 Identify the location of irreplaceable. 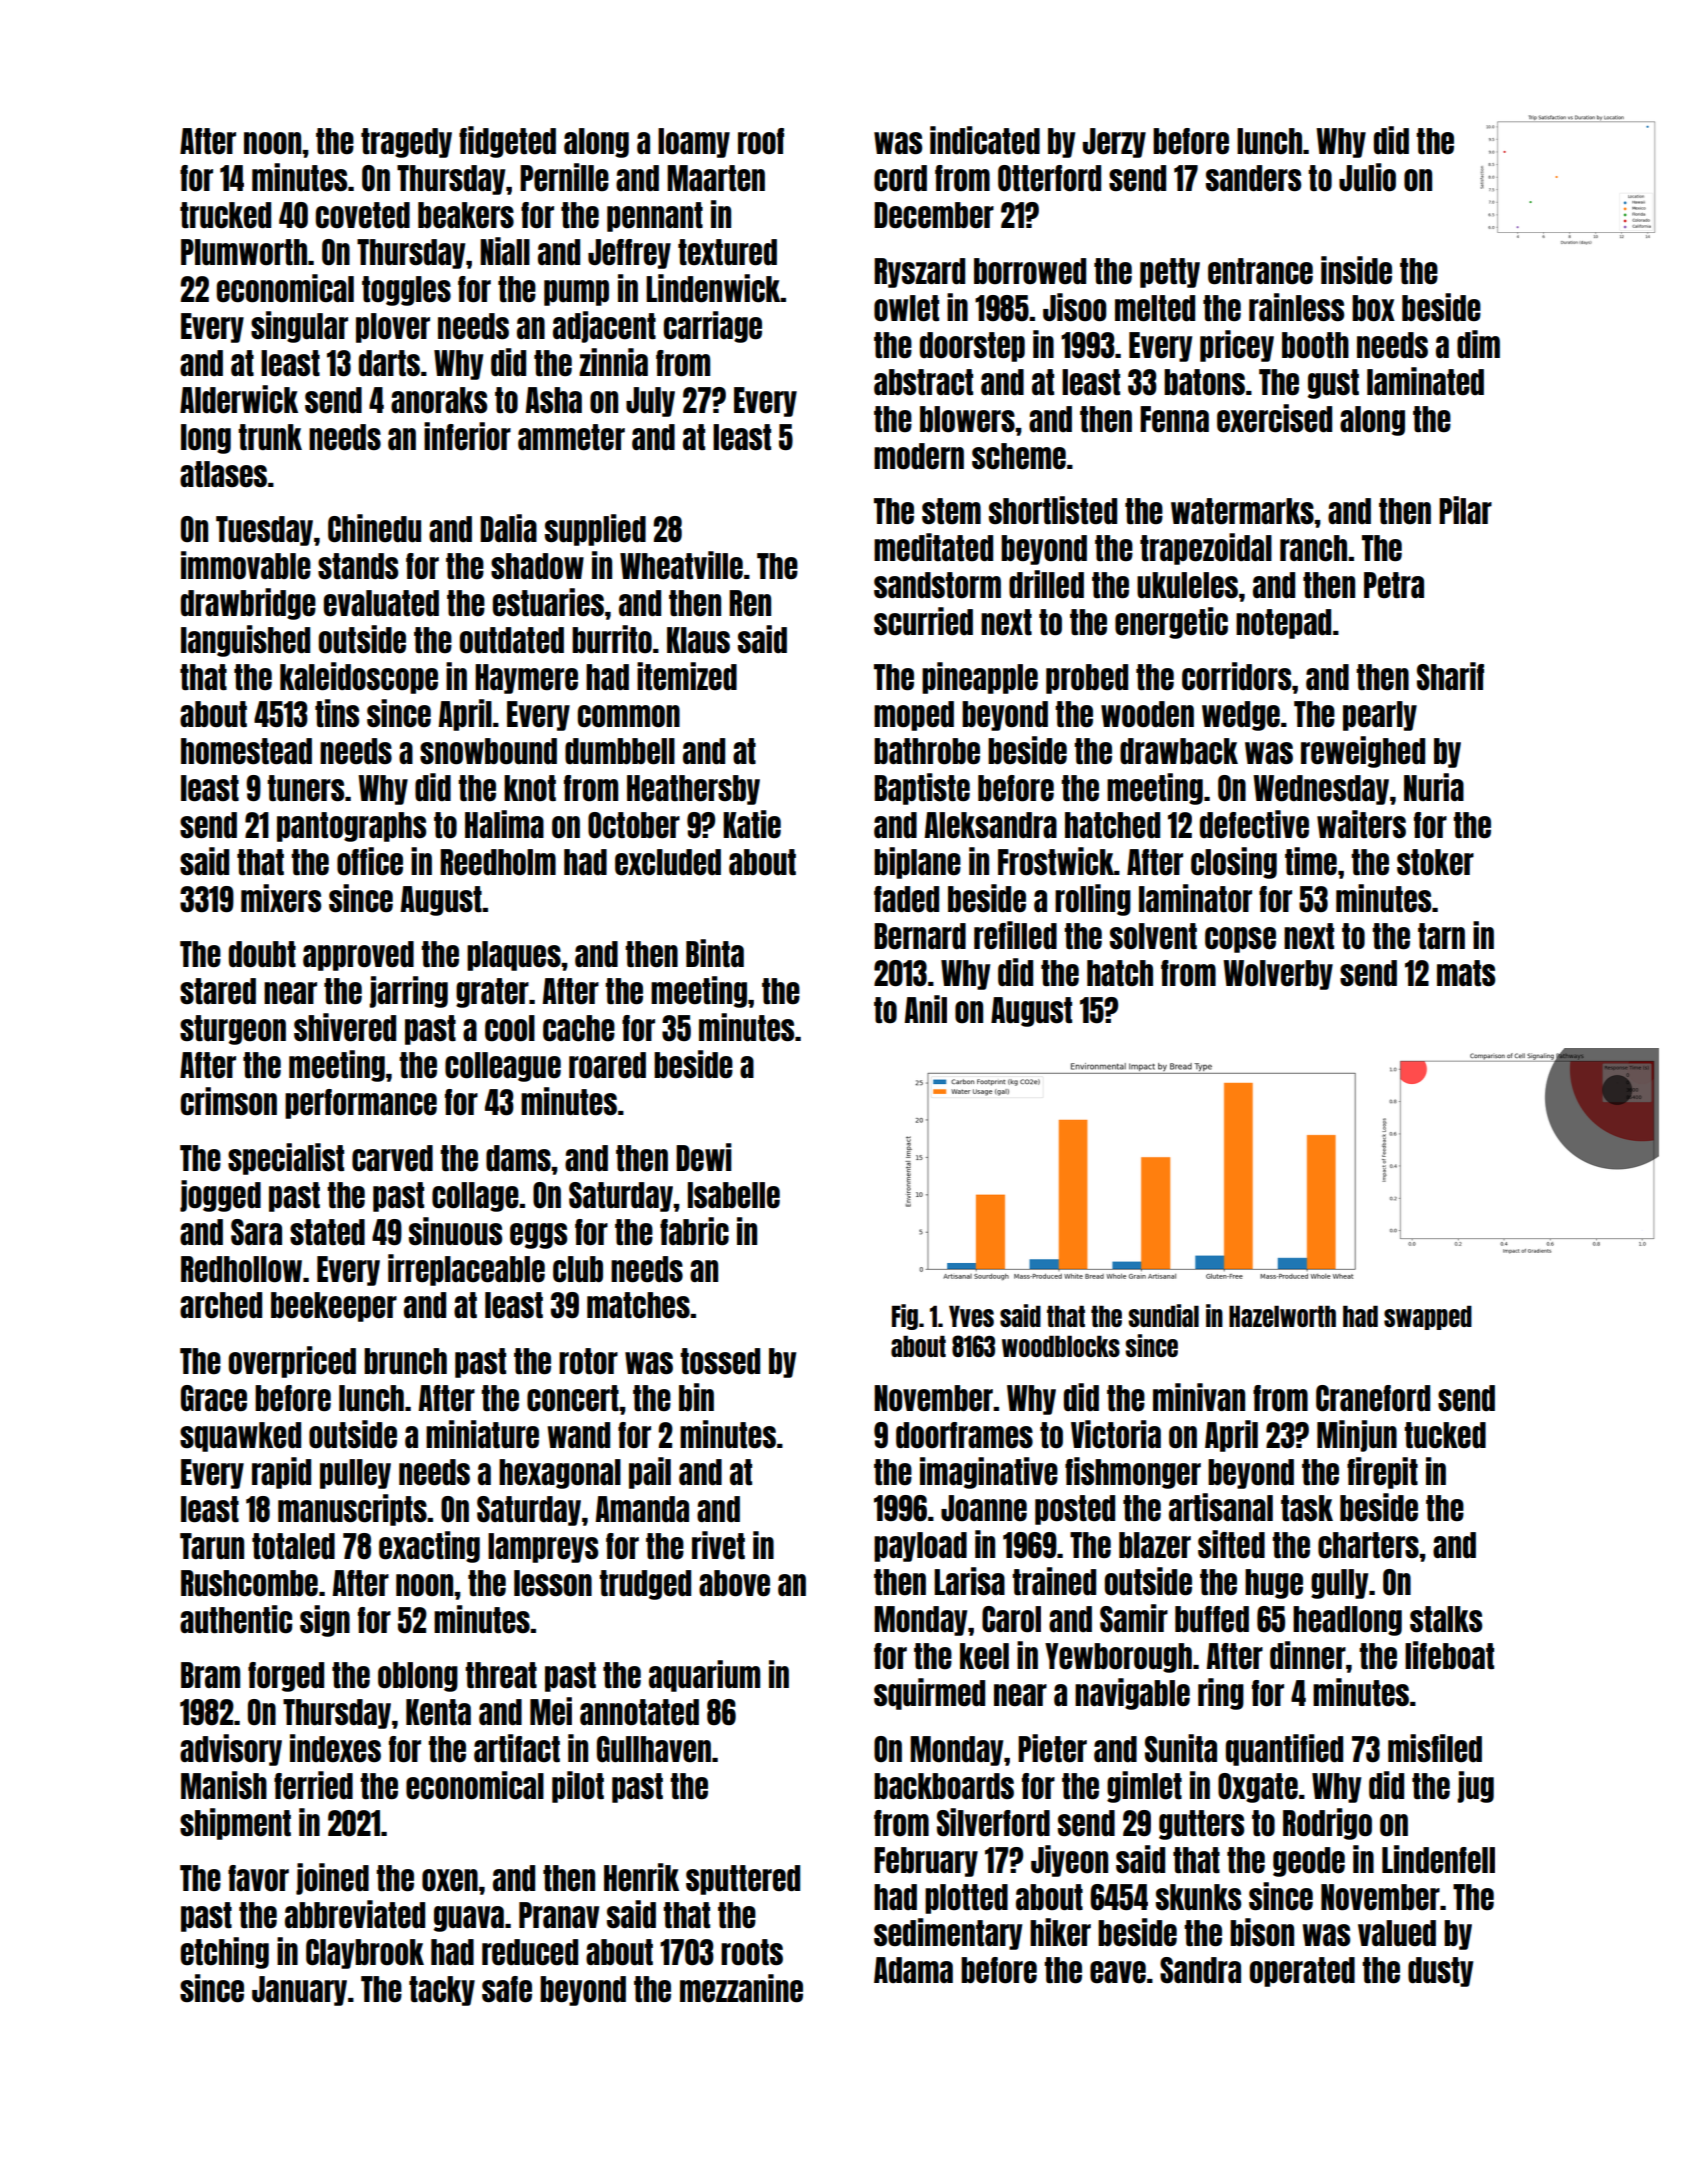
(466, 1270).
